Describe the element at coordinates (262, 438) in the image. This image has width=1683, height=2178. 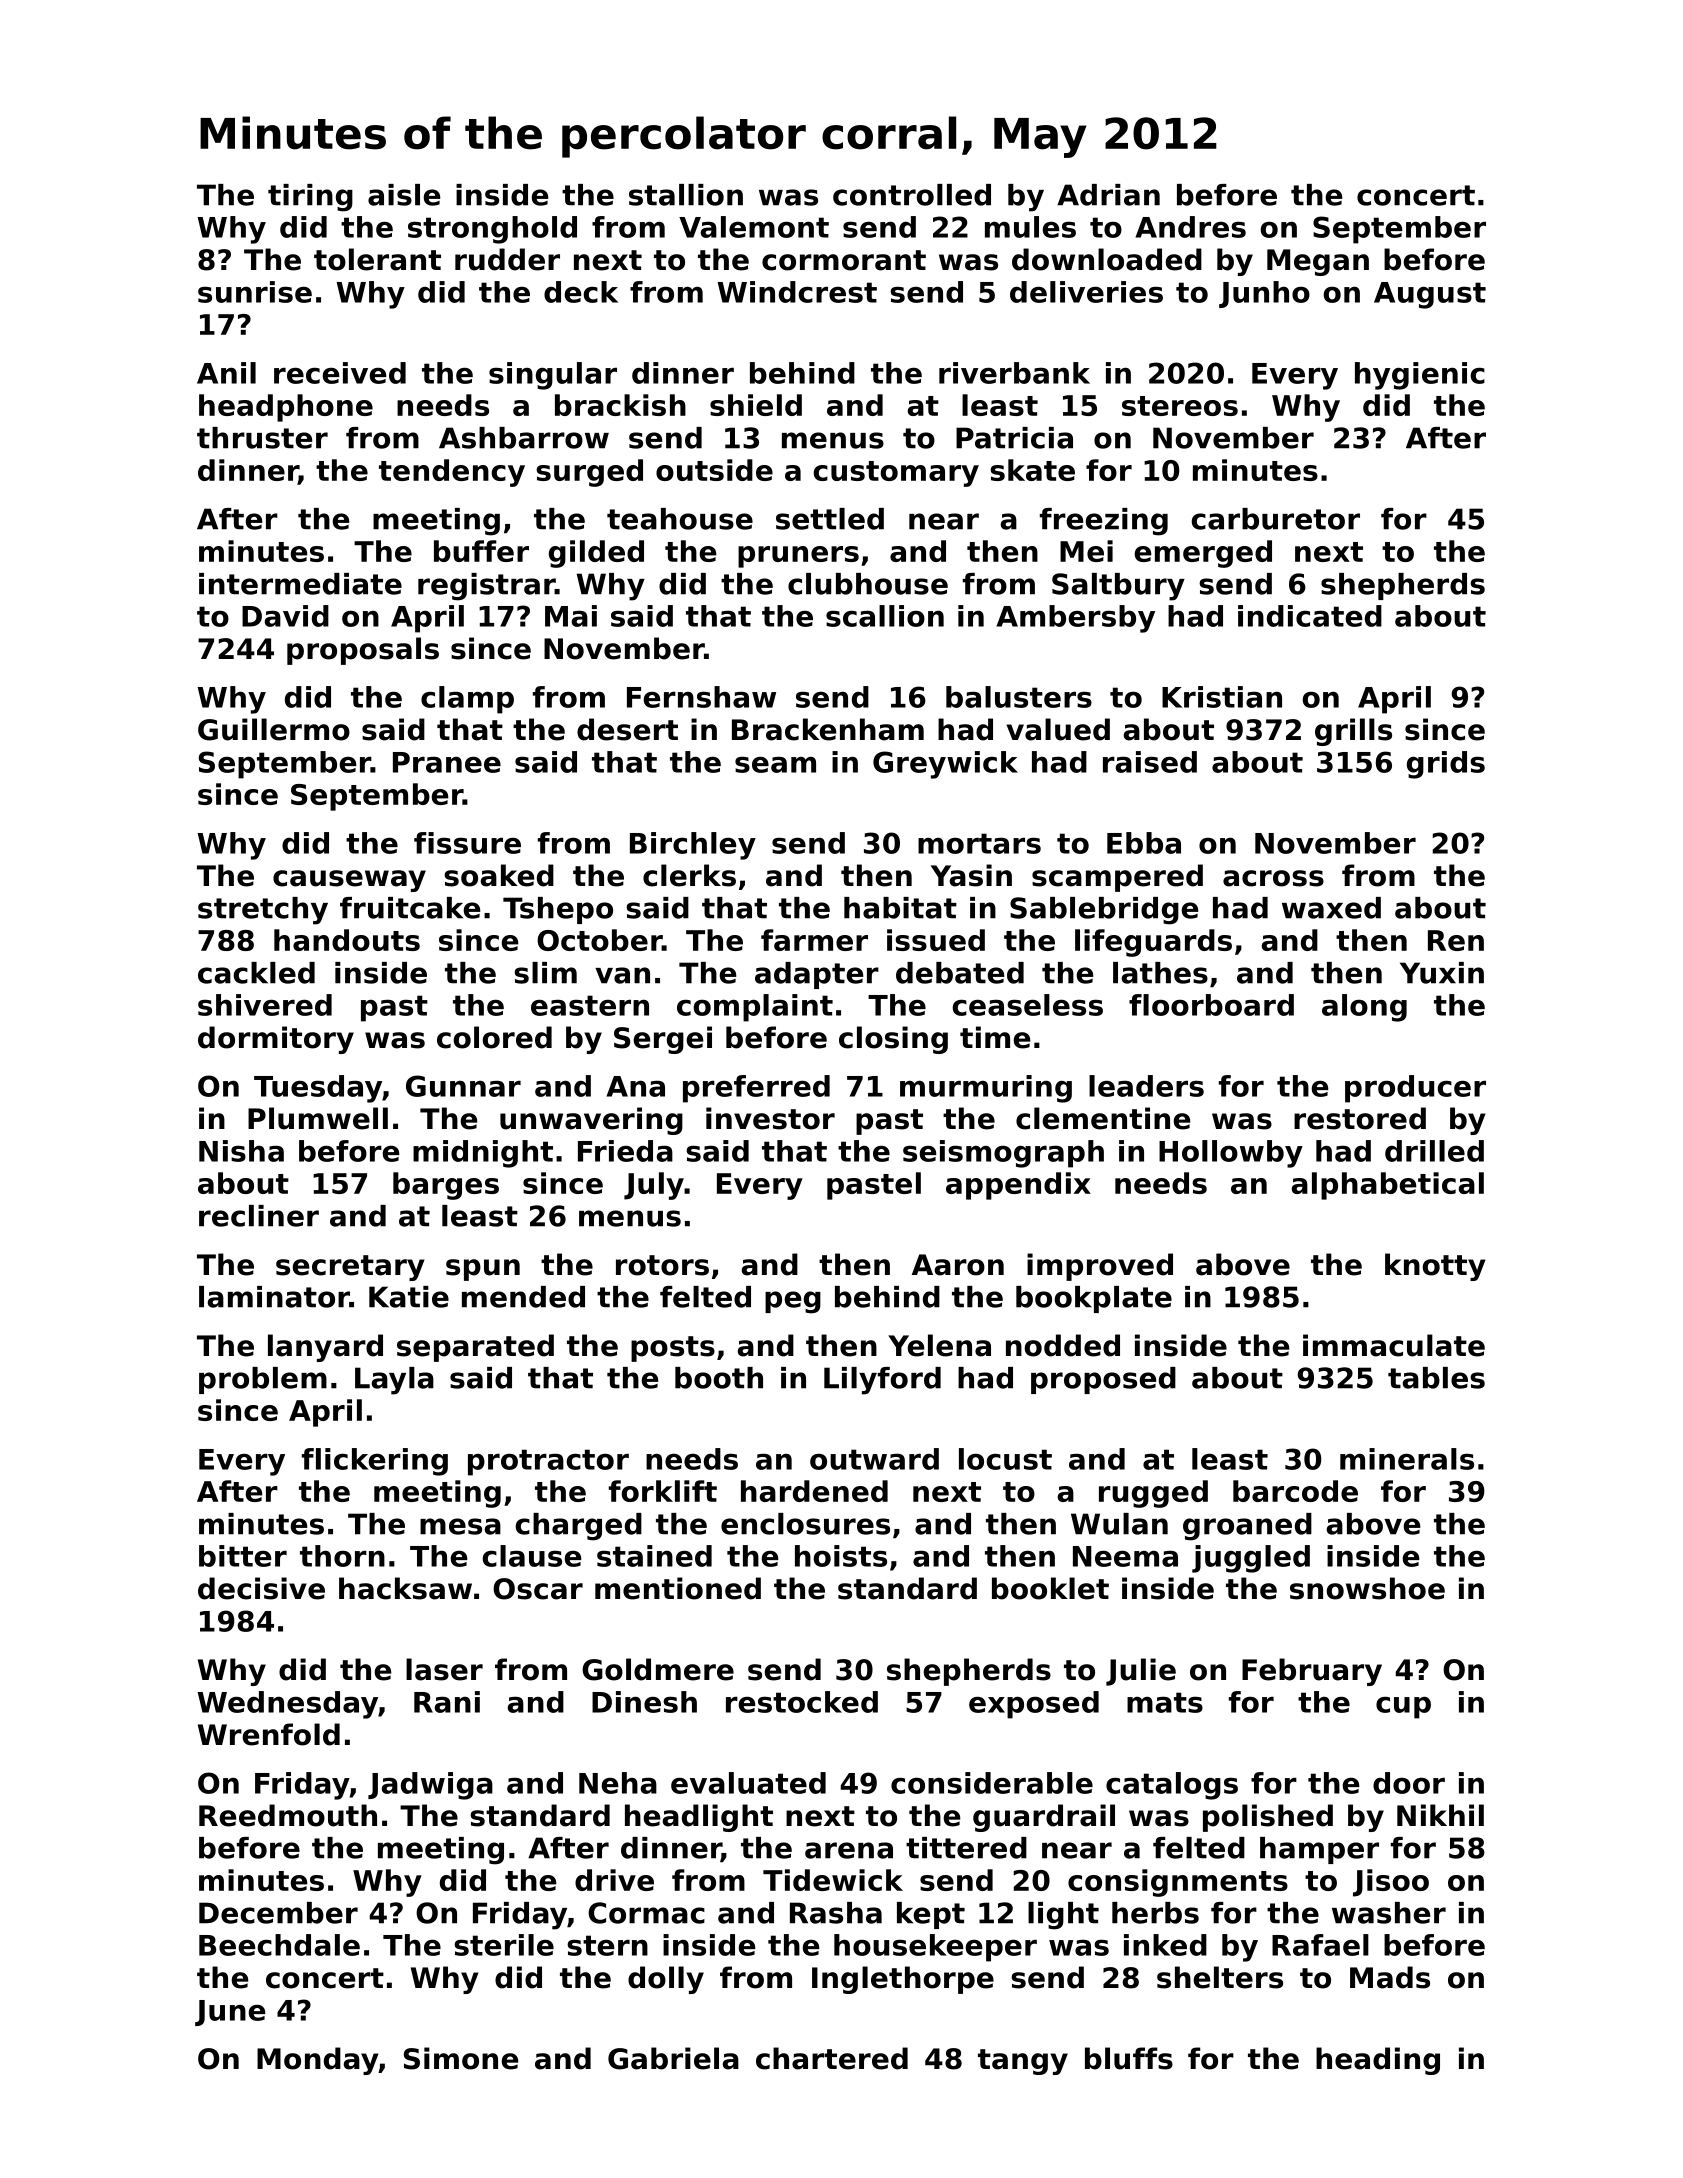
I see `thruster` at that location.
